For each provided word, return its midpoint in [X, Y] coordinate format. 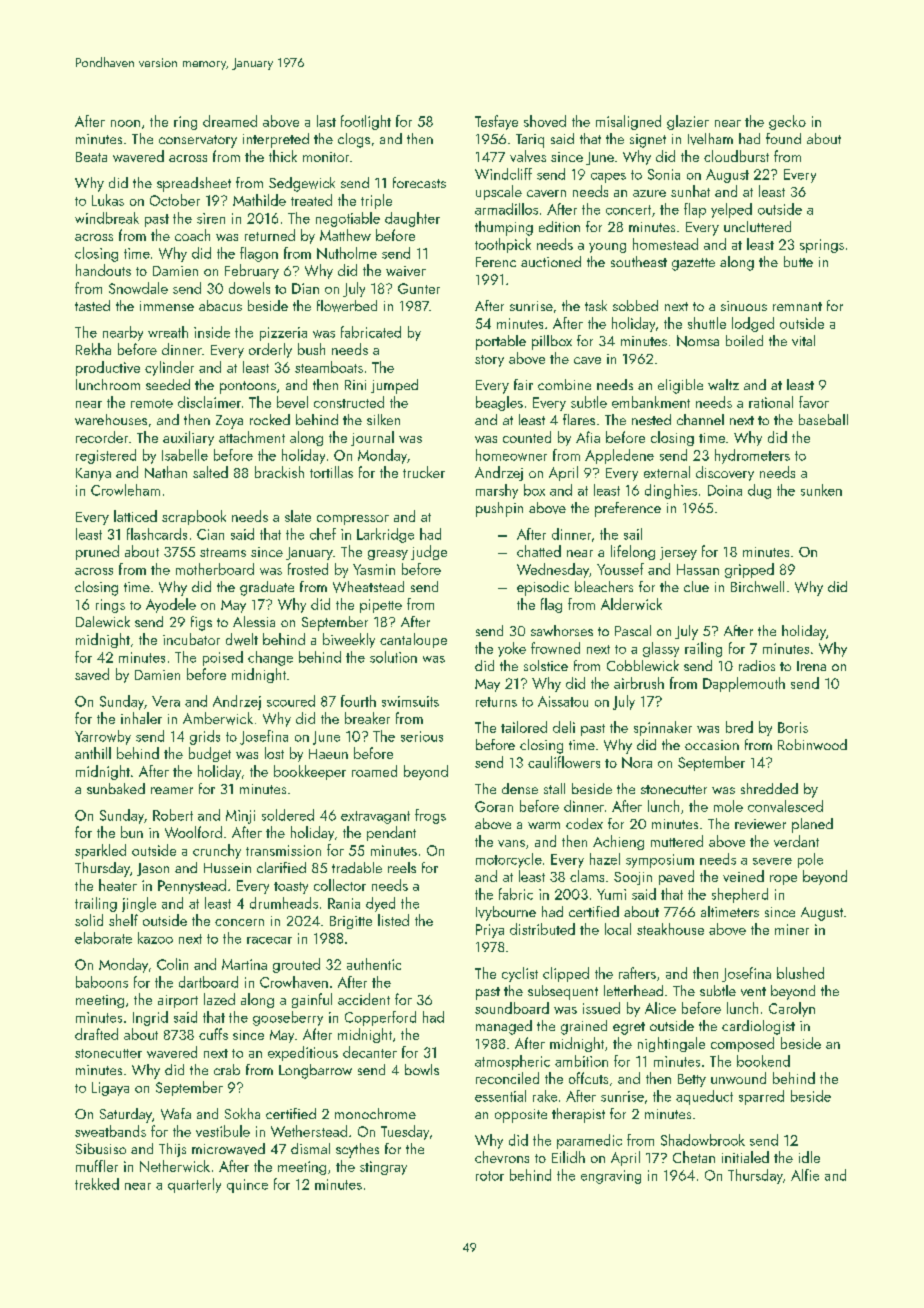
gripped [749, 570]
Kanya [93, 474]
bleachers [604, 586]
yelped [731, 210]
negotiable [348, 219]
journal [372, 438]
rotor [490, 1176]
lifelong [633, 552]
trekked [97, 1184]
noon [125, 123]
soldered [288, 815]
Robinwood [812, 744]
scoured [291, 701]
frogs [430, 816]
